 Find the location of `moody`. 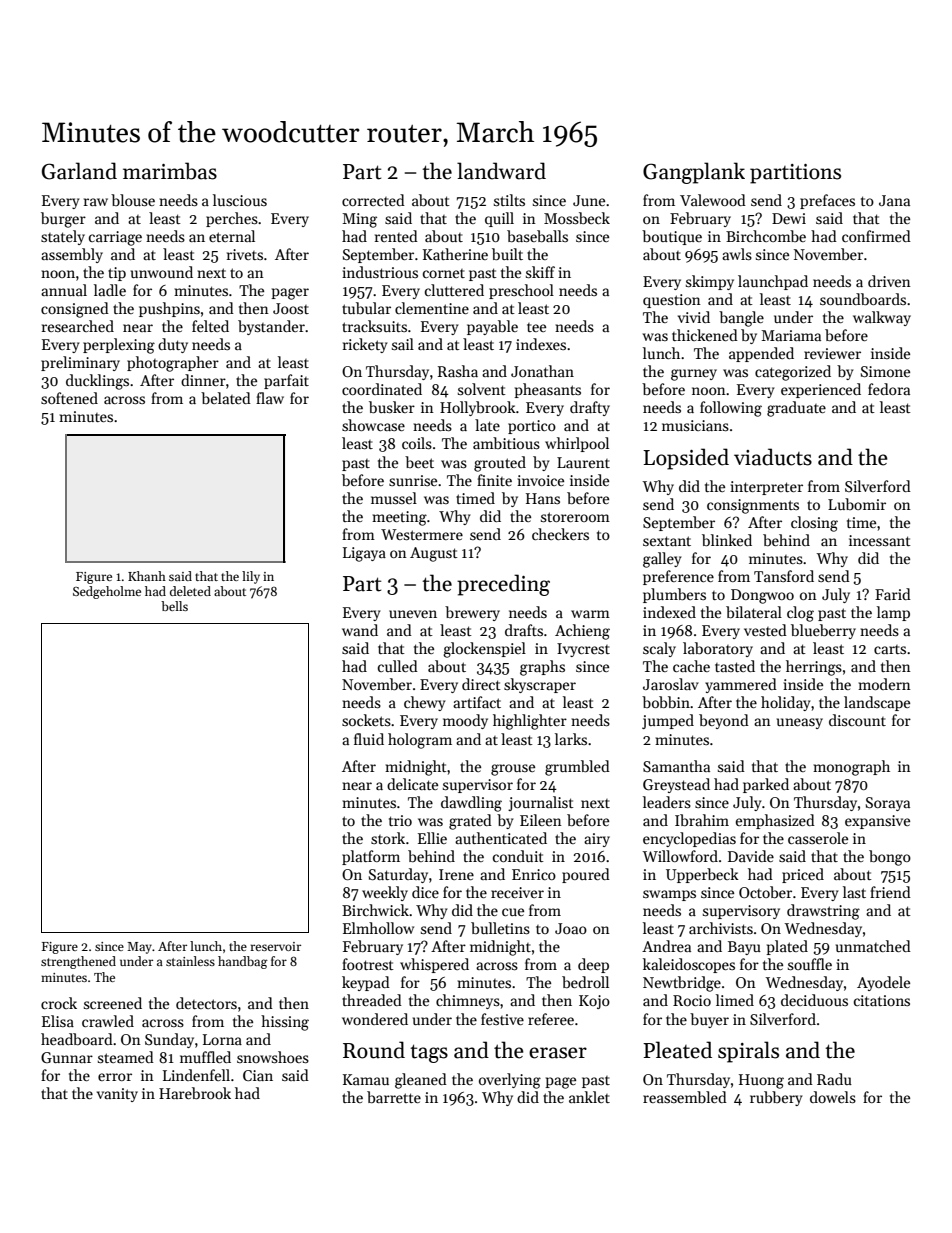

moody is located at coordinates (465, 721).
